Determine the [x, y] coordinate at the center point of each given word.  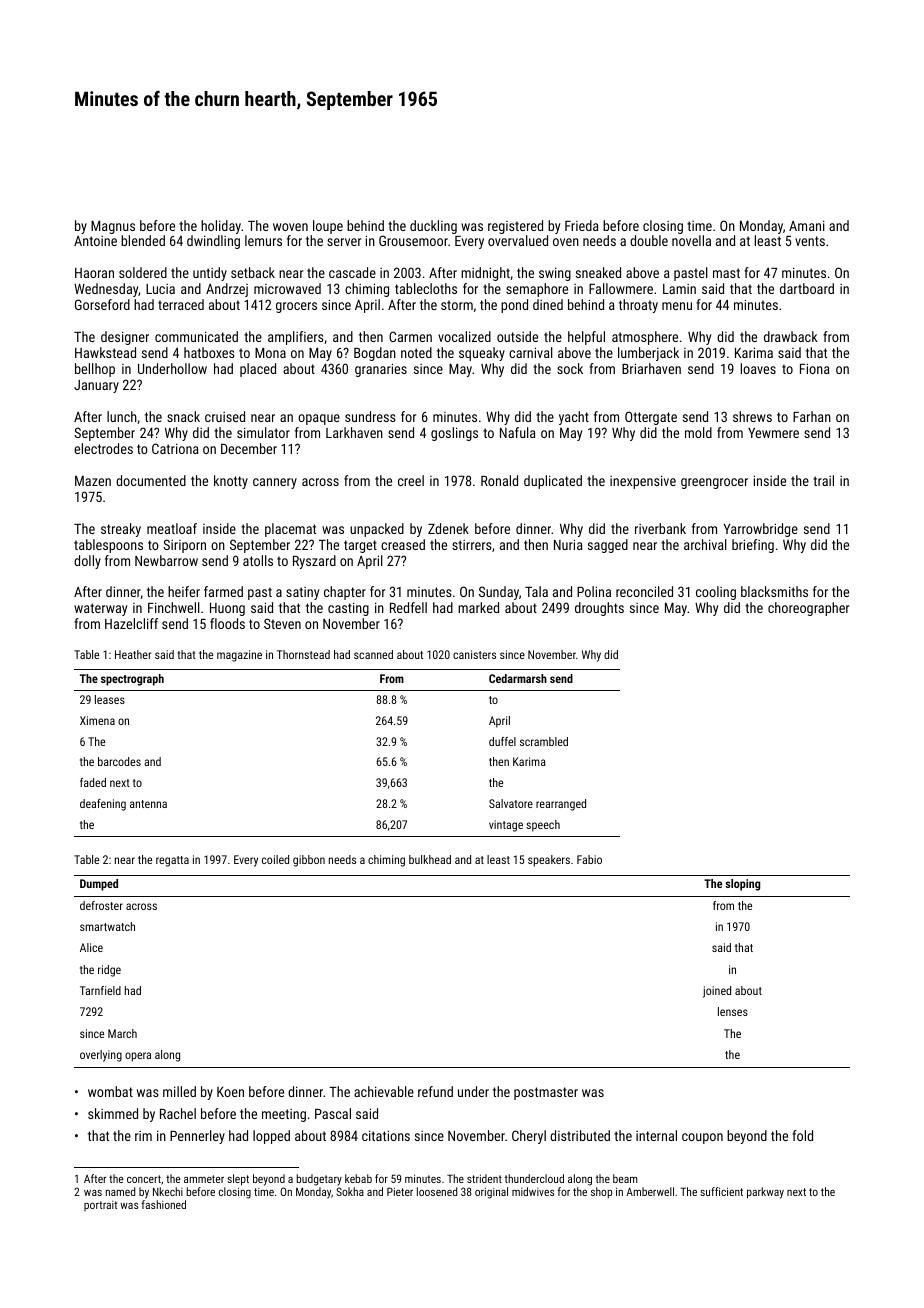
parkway [765, 1193]
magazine [239, 656]
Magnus [113, 227]
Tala [536, 591]
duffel [502, 741]
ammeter [204, 1179]
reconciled [644, 591]
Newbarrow [166, 560]
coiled [275, 859]
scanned [373, 654]
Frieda [582, 225]
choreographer [808, 609]
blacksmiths [774, 591]
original [491, 1193]
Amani [807, 225]
